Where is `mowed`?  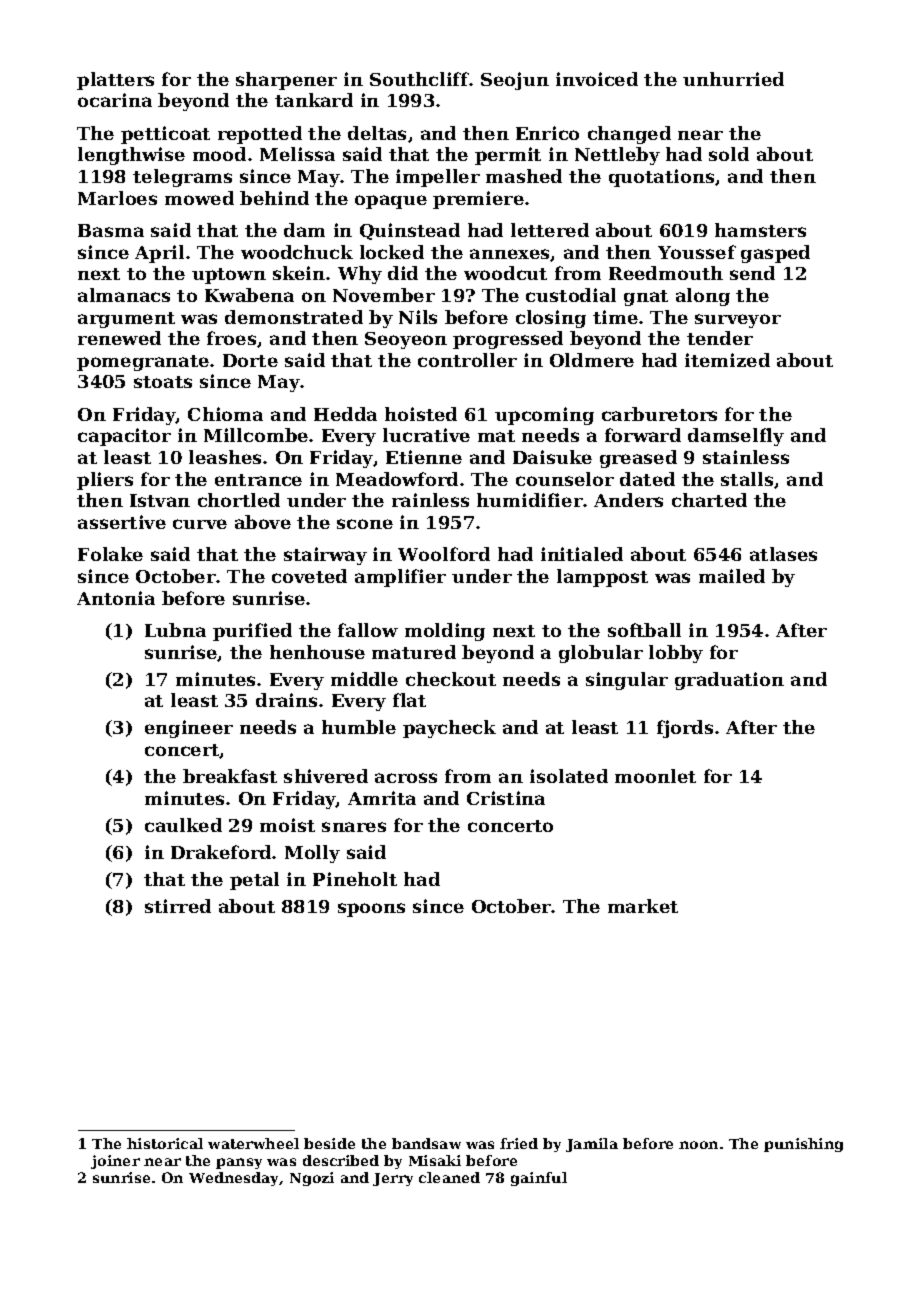 mowed is located at coordinates (199, 198).
